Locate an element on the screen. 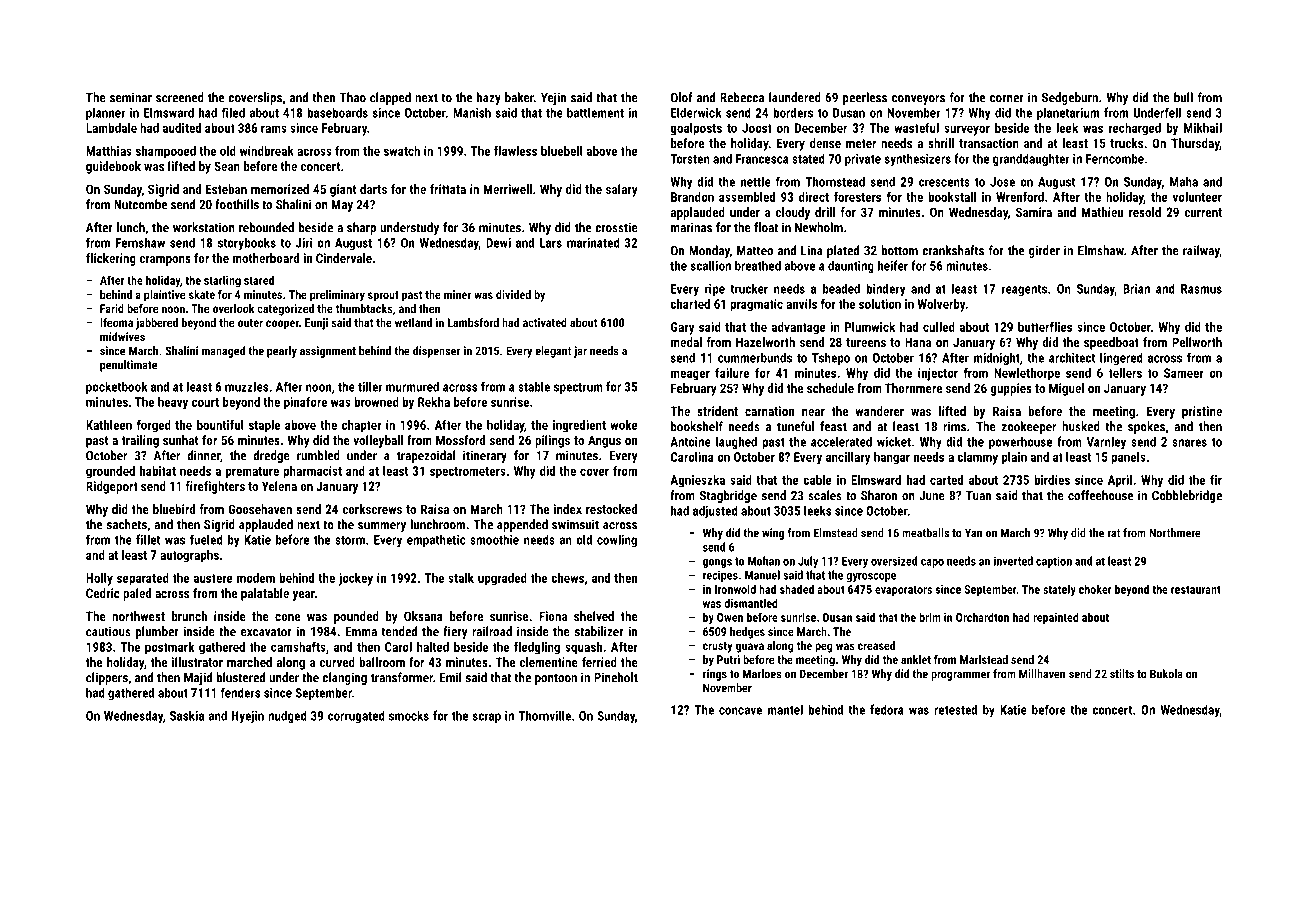 The width and height of the screenshot is (1308, 924). powerhouse is located at coordinates (1020, 443).
